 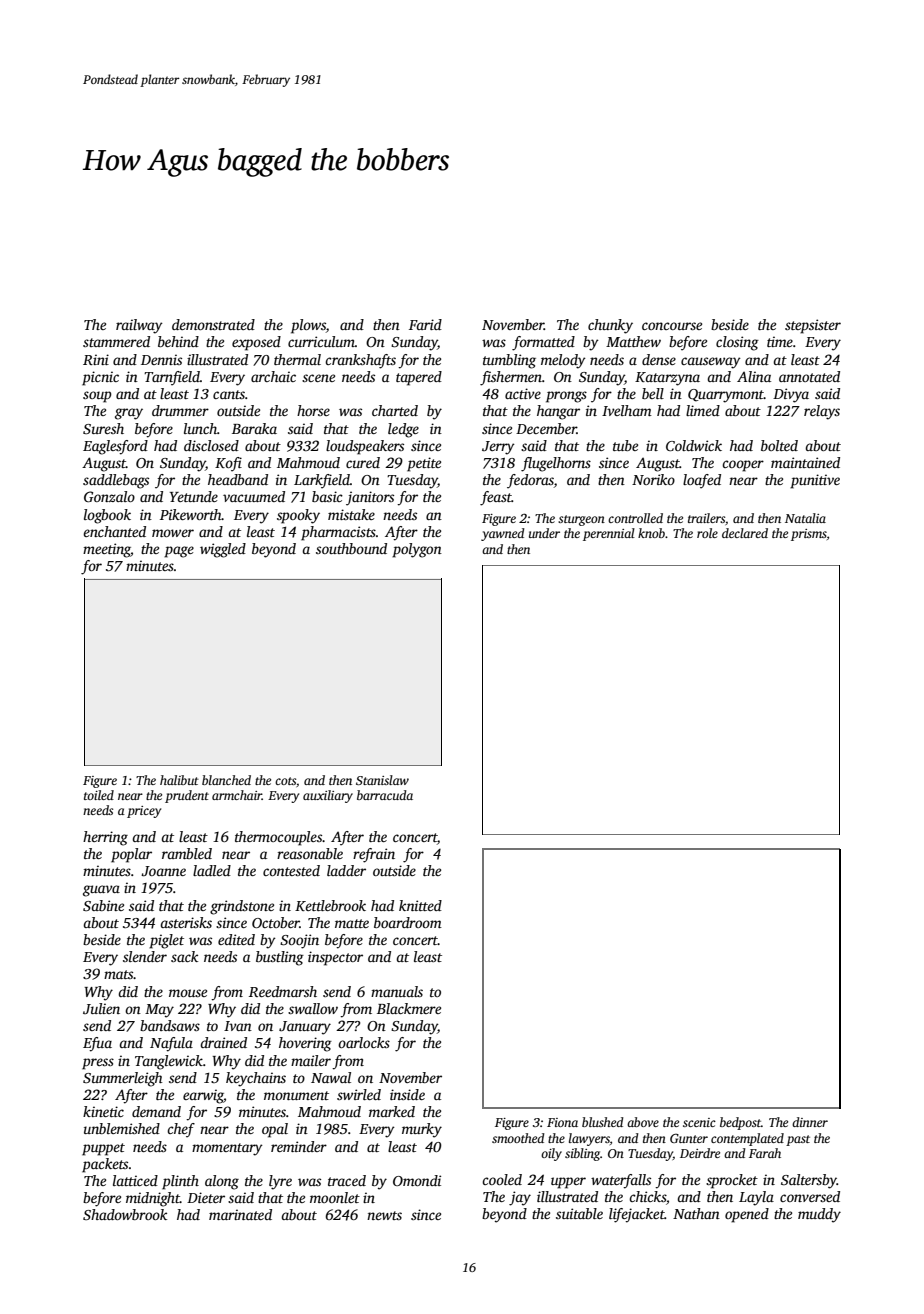 I want to click on Stanislaw, so click(x=382, y=780).
